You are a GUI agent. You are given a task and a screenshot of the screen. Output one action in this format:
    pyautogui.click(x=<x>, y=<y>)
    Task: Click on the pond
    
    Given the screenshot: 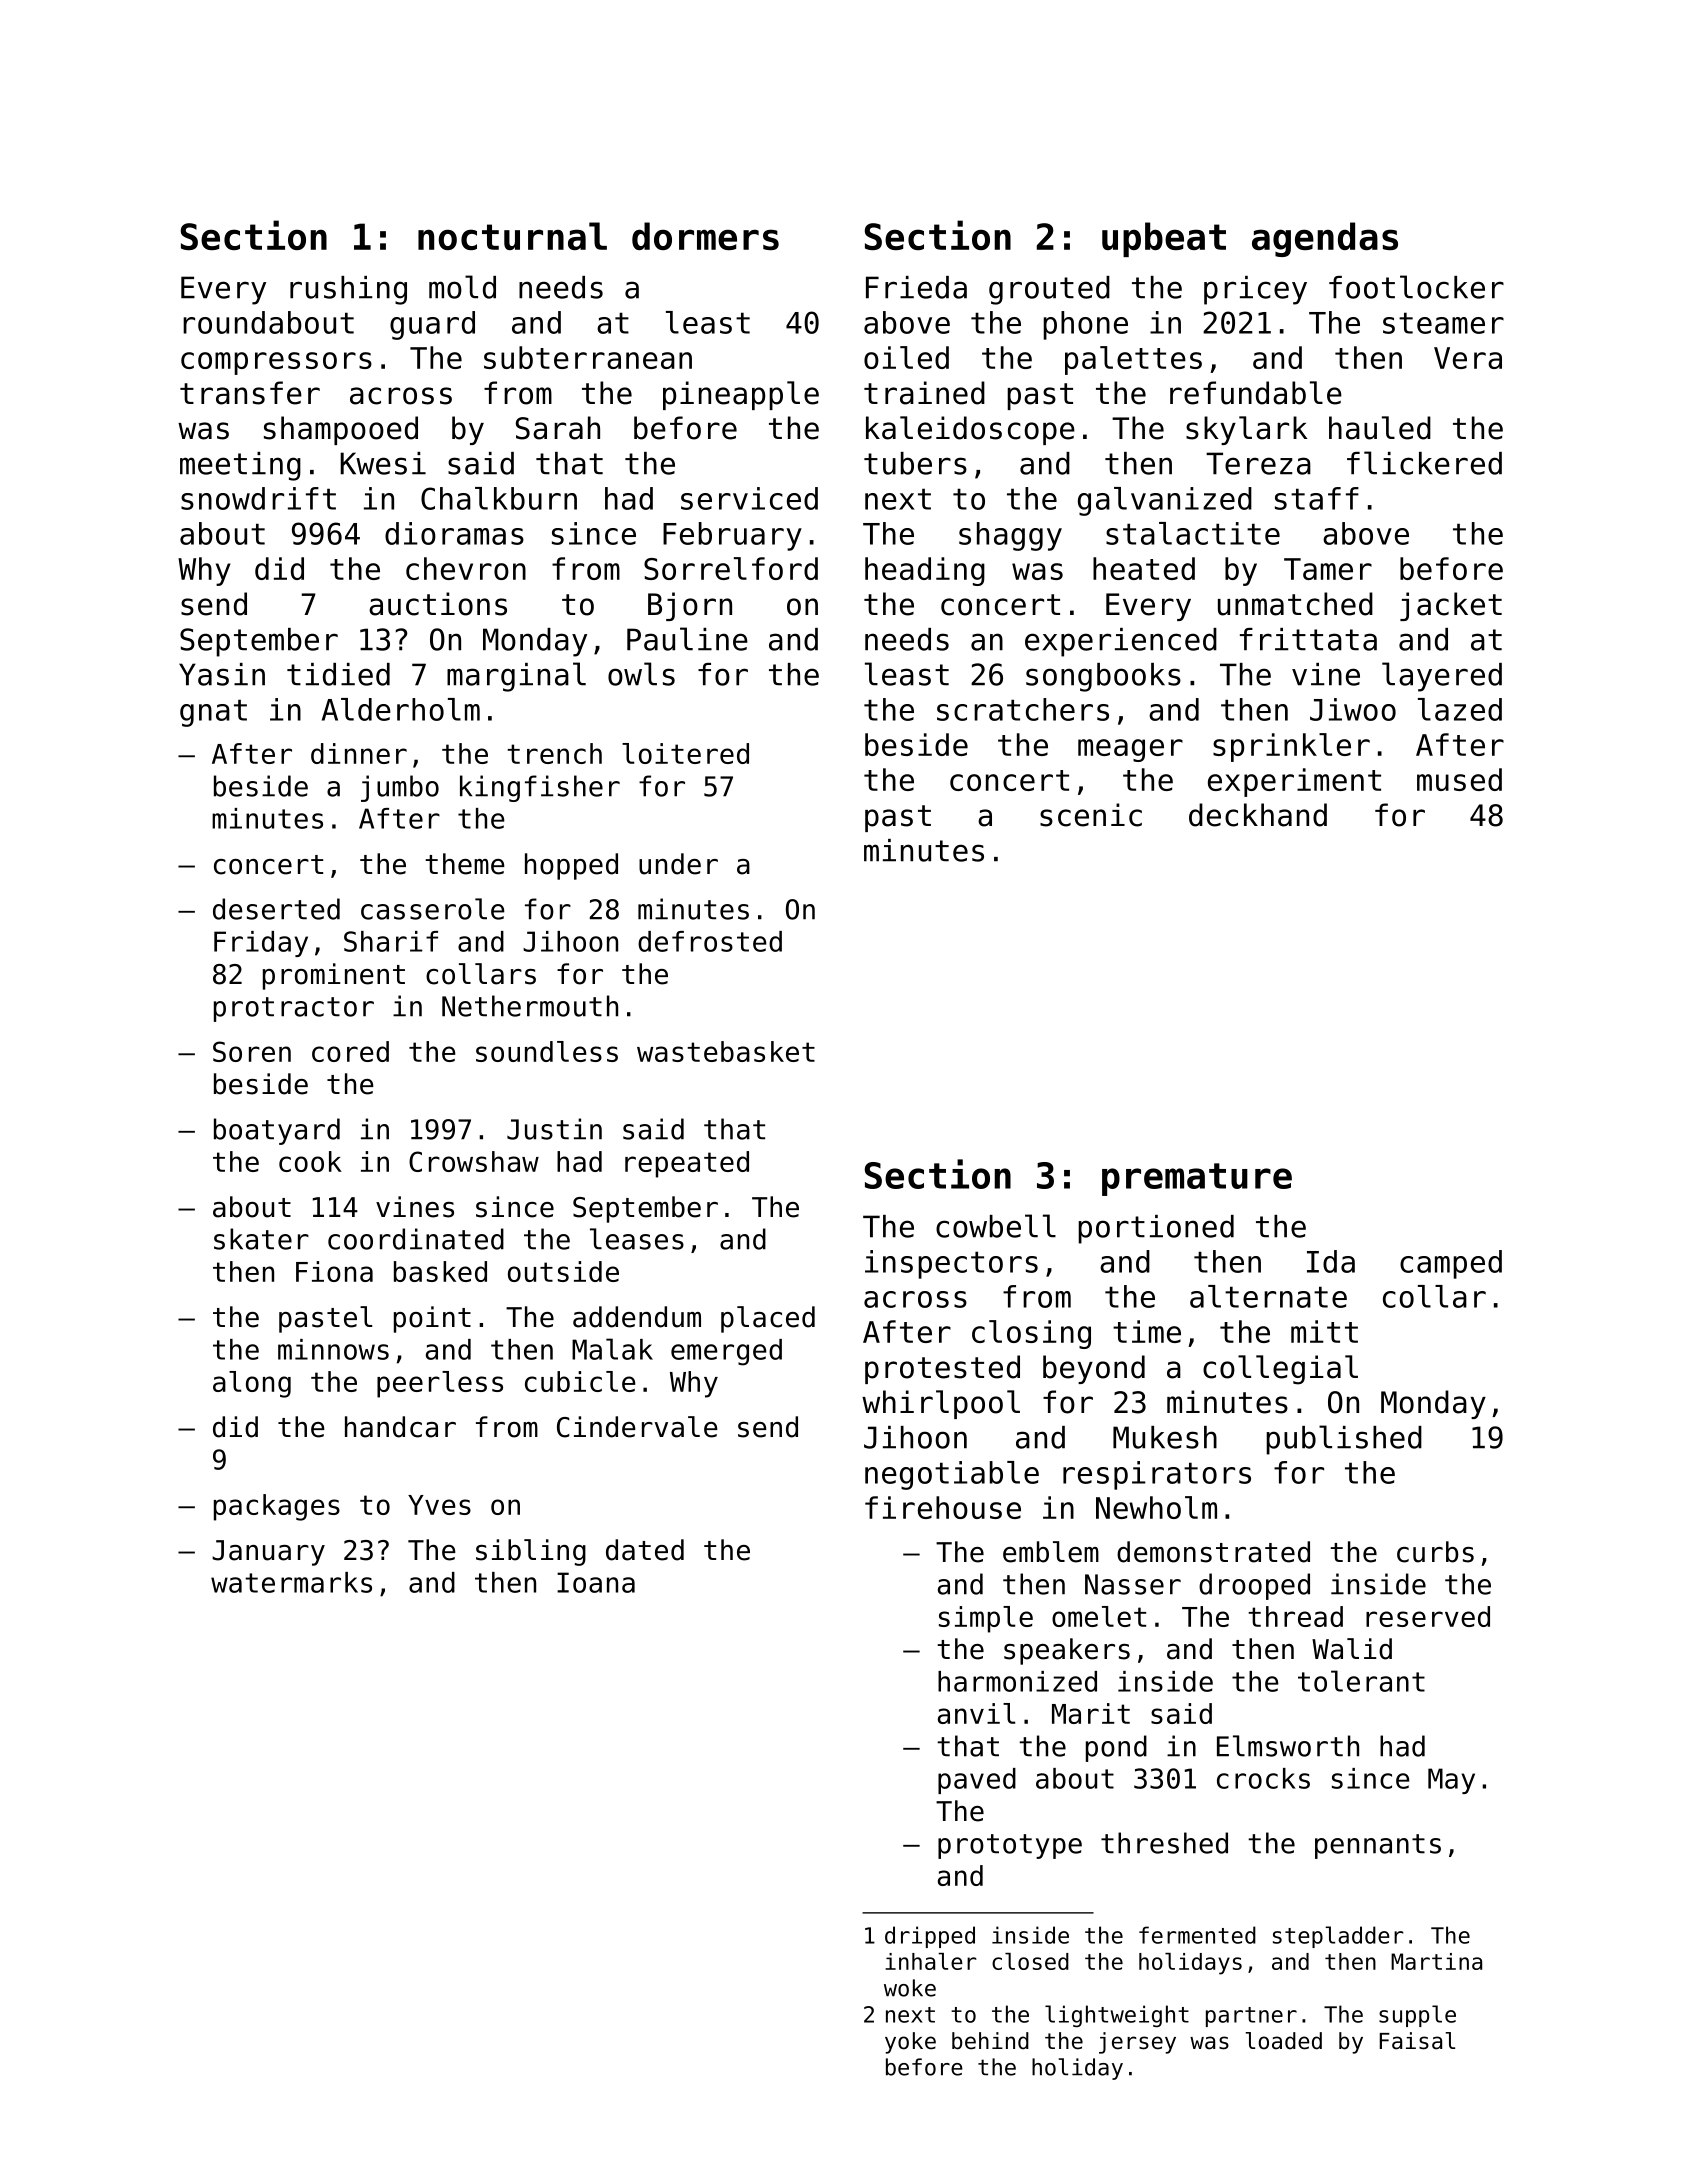 What is the action you would take?
    pyautogui.click(x=1116, y=1748)
